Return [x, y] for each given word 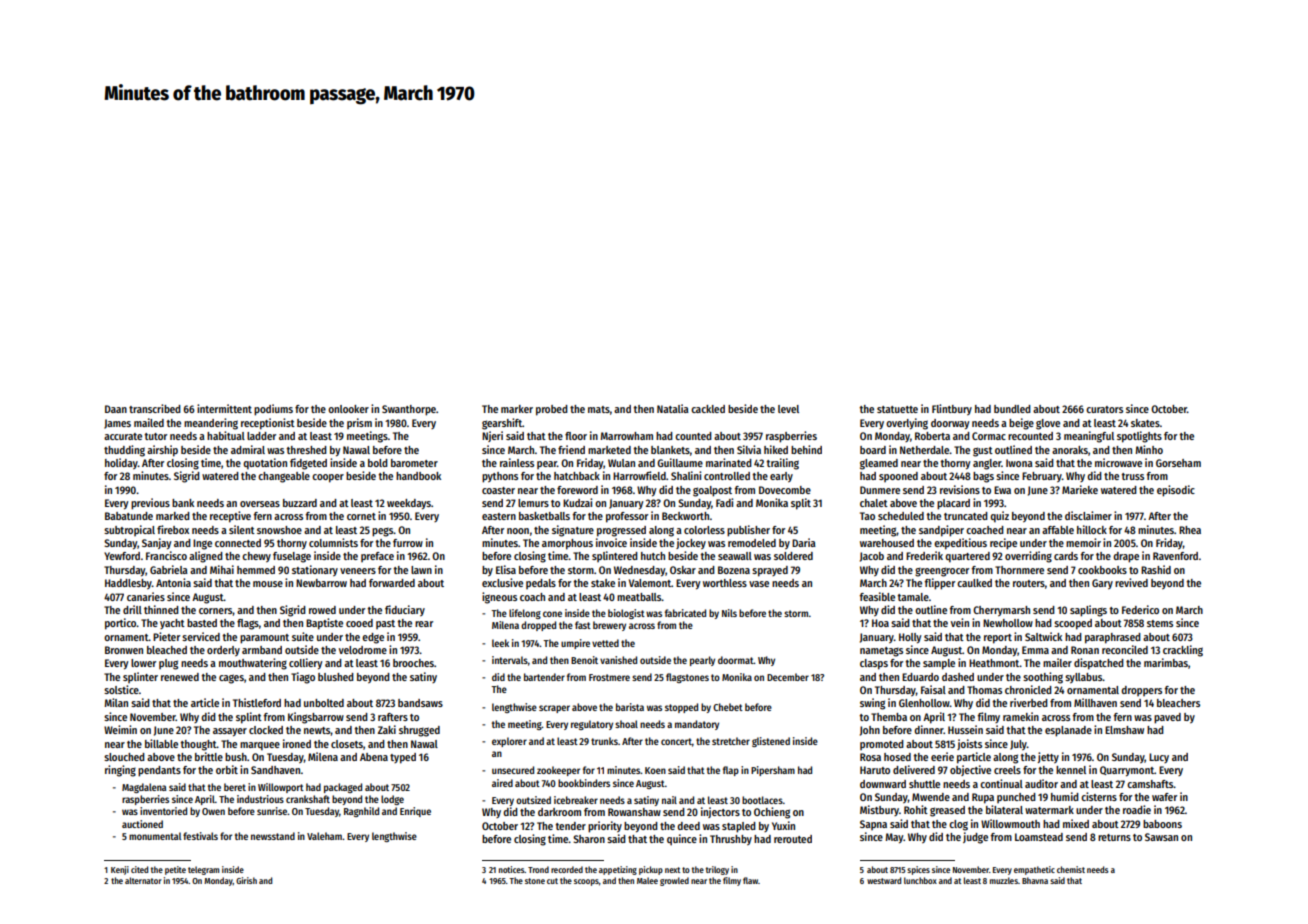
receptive [230, 517]
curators [1104, 409]
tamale [913, 597]
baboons [1162, 824]
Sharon [589, 839]
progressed [621, 531]
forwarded [392, 583]
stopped [681, 708]
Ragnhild [361, 812]
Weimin [120, 729]
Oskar [683, 570]
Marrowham [626, 436]
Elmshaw [1124, 730]
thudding [124, 451]
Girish [246, 880]
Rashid [1156, 569]
